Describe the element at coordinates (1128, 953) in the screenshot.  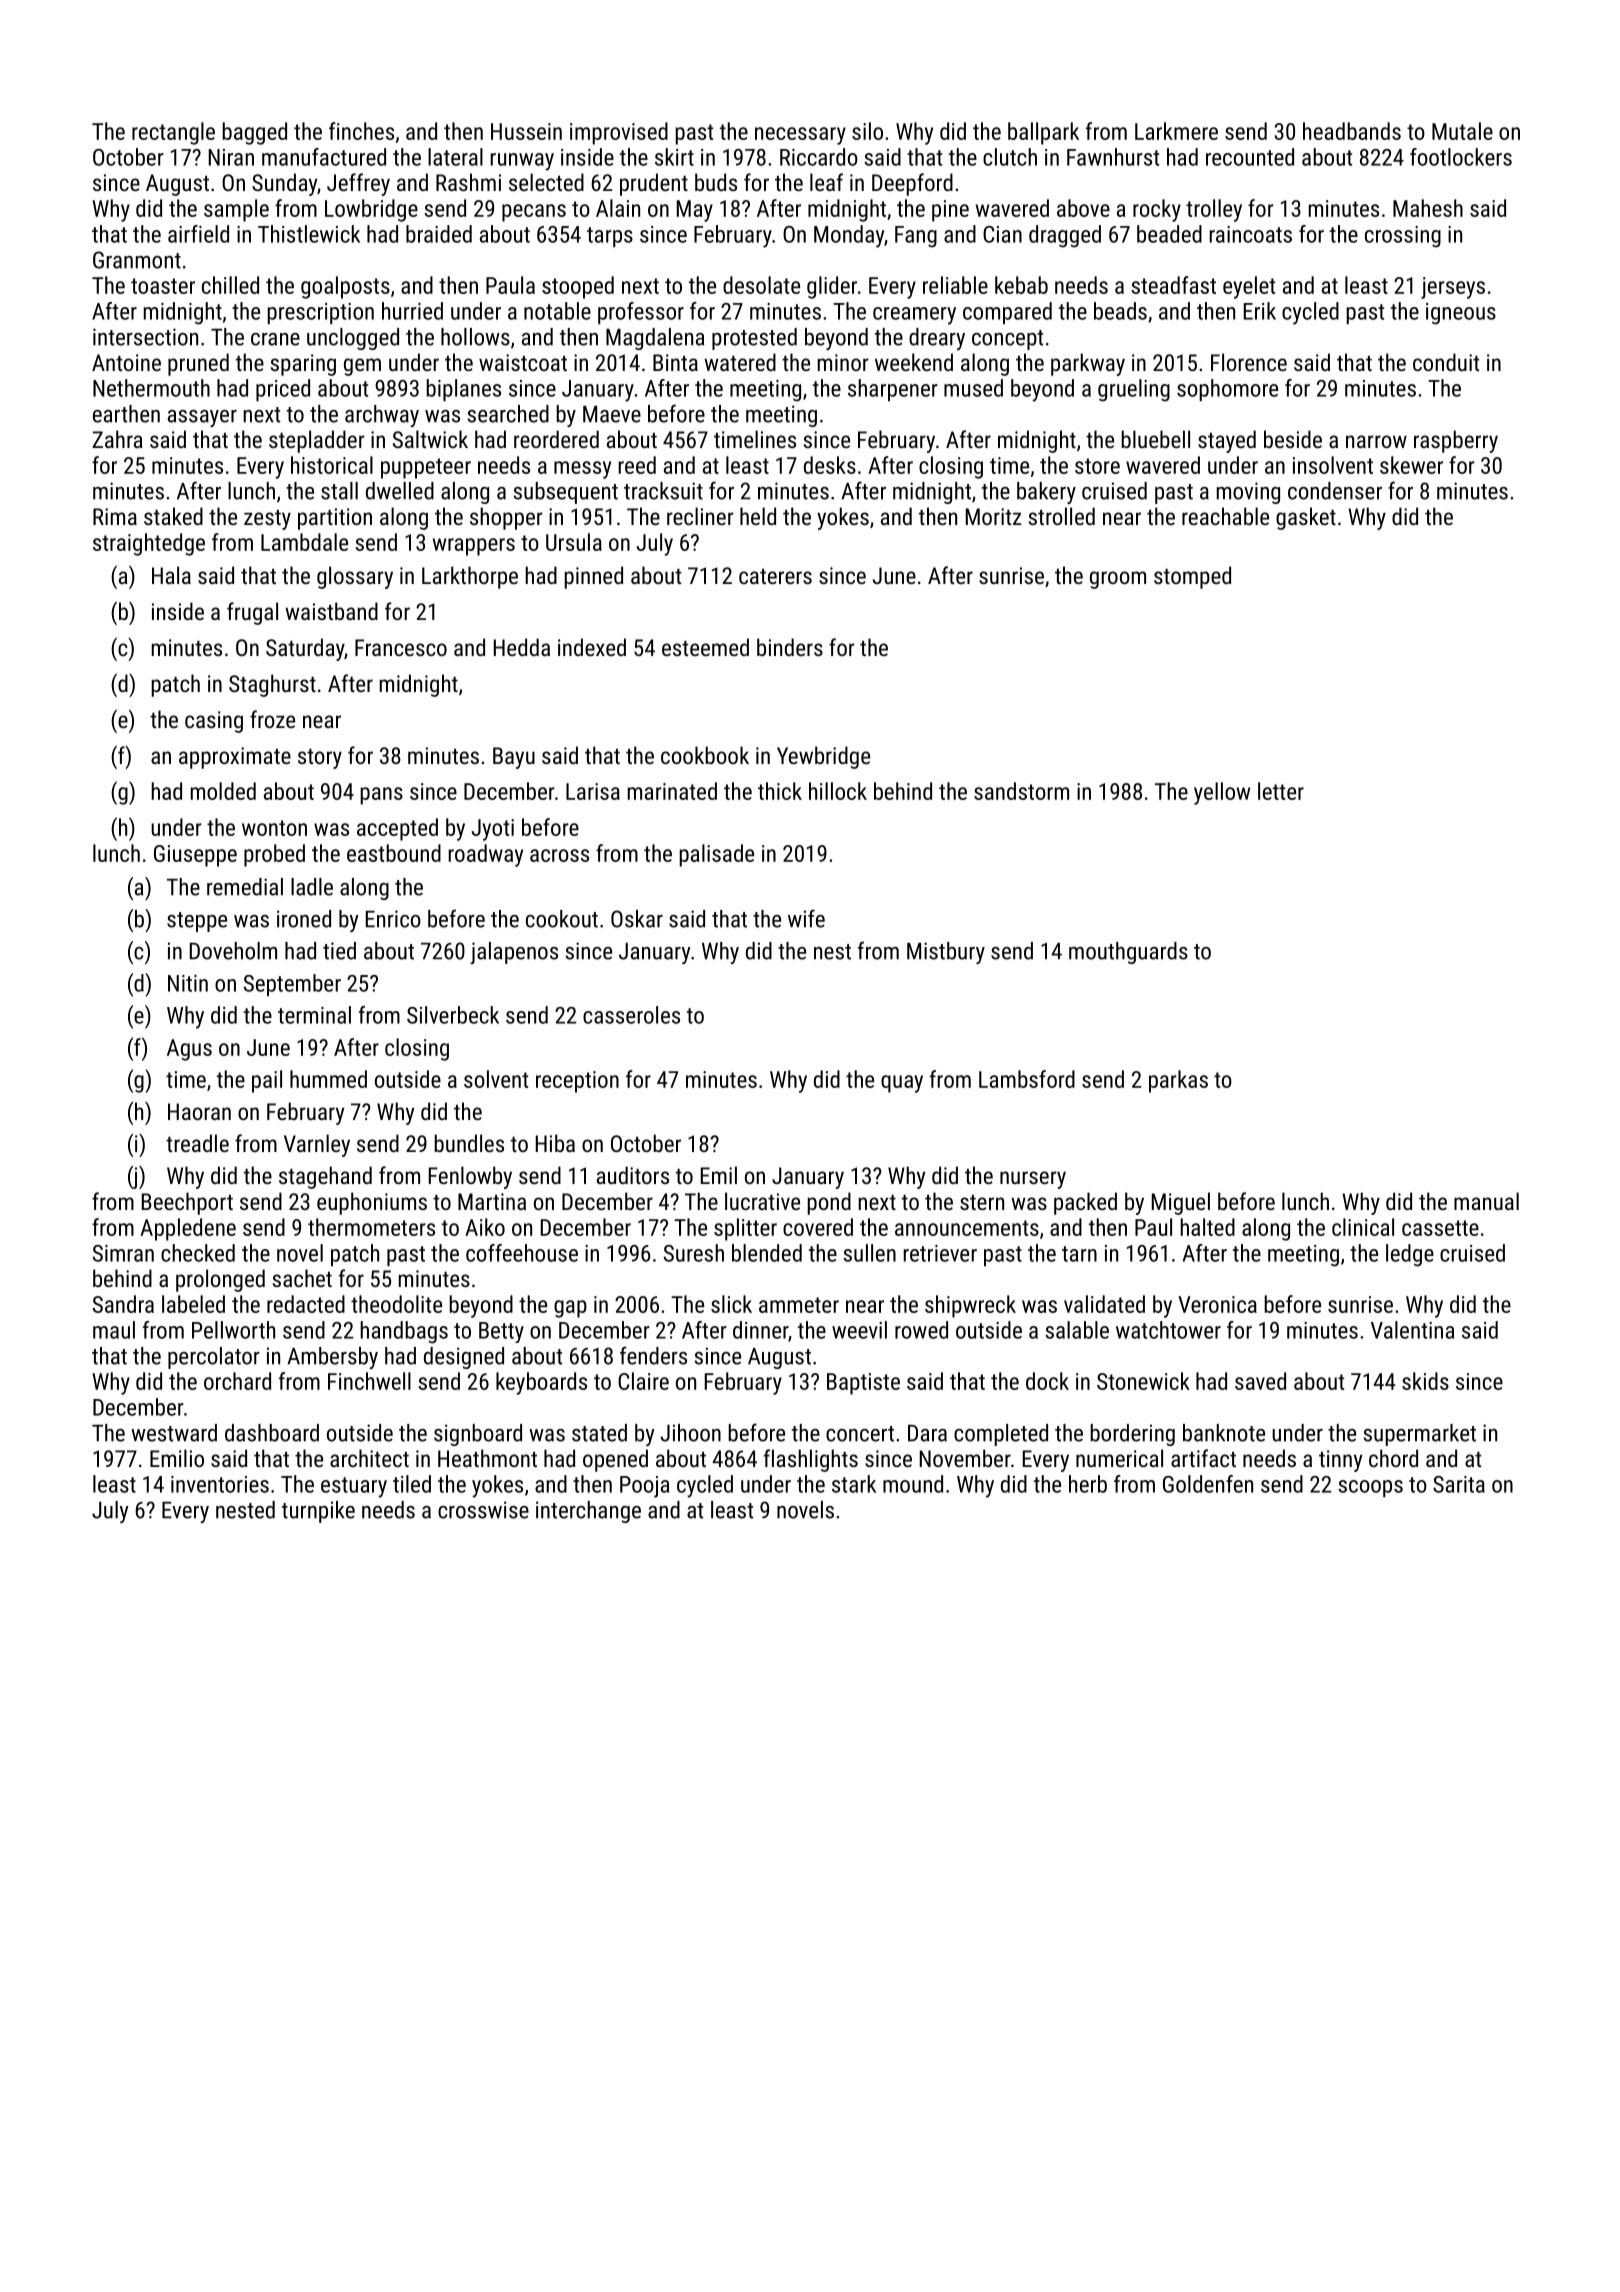
I see `mouthguards` at that location.
